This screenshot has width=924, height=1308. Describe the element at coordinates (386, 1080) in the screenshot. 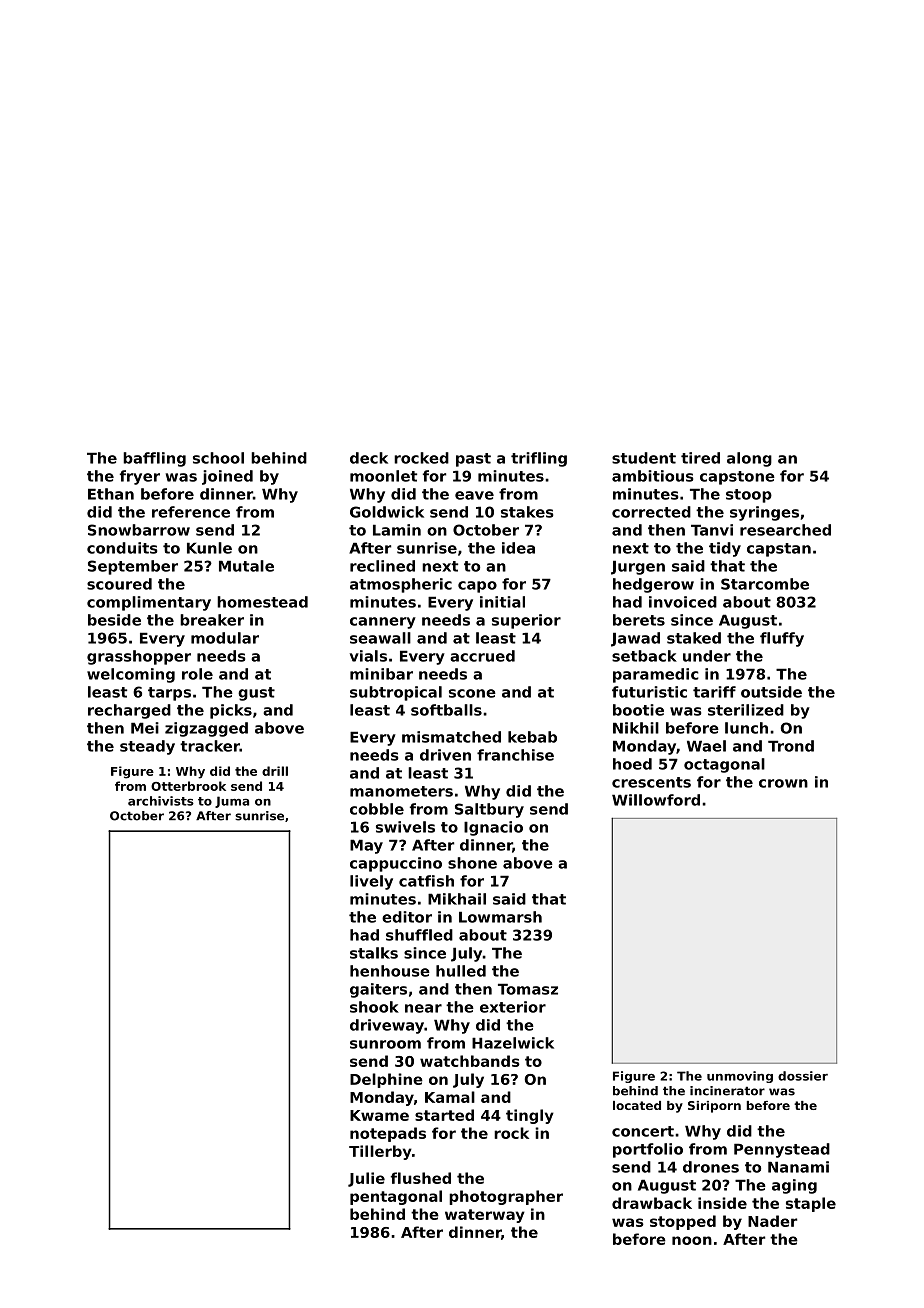

I see `Delphine` at that location.
